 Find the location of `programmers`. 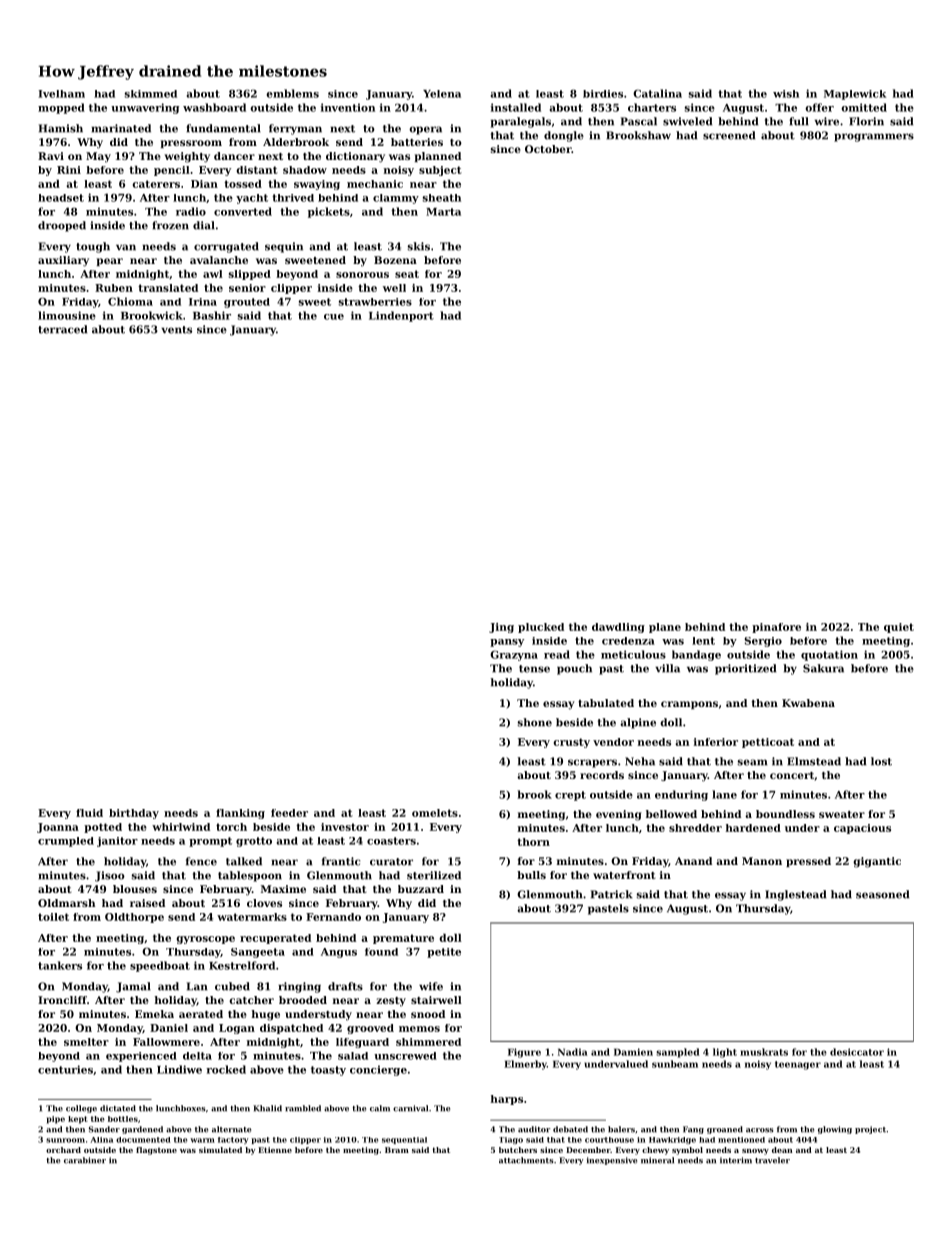

programmers is located at coordinates (874, 137).
